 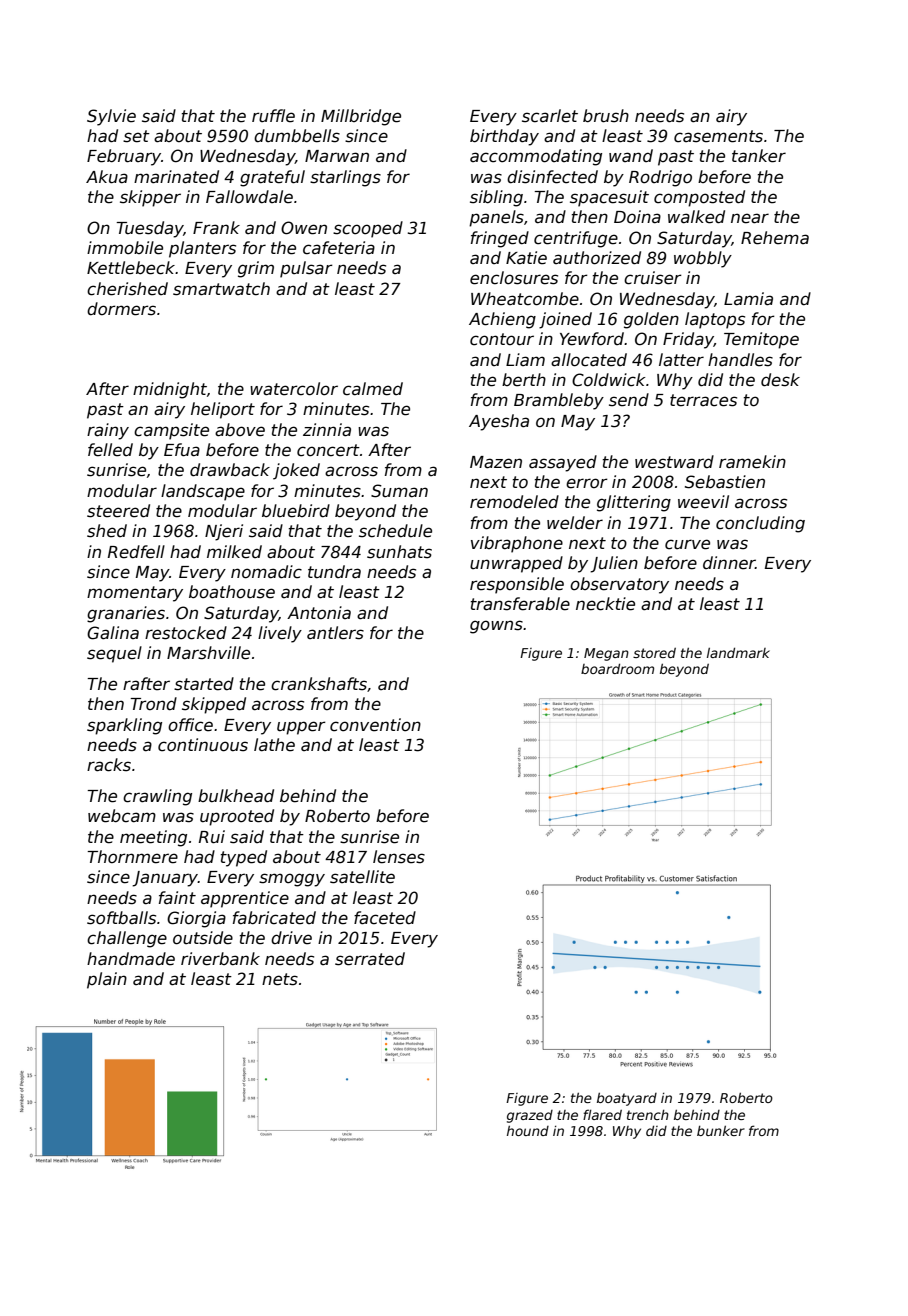 What do you see at coordinates (399, 491) in the screenshot?
I see `Suman` at bounding box center [399, 491].
